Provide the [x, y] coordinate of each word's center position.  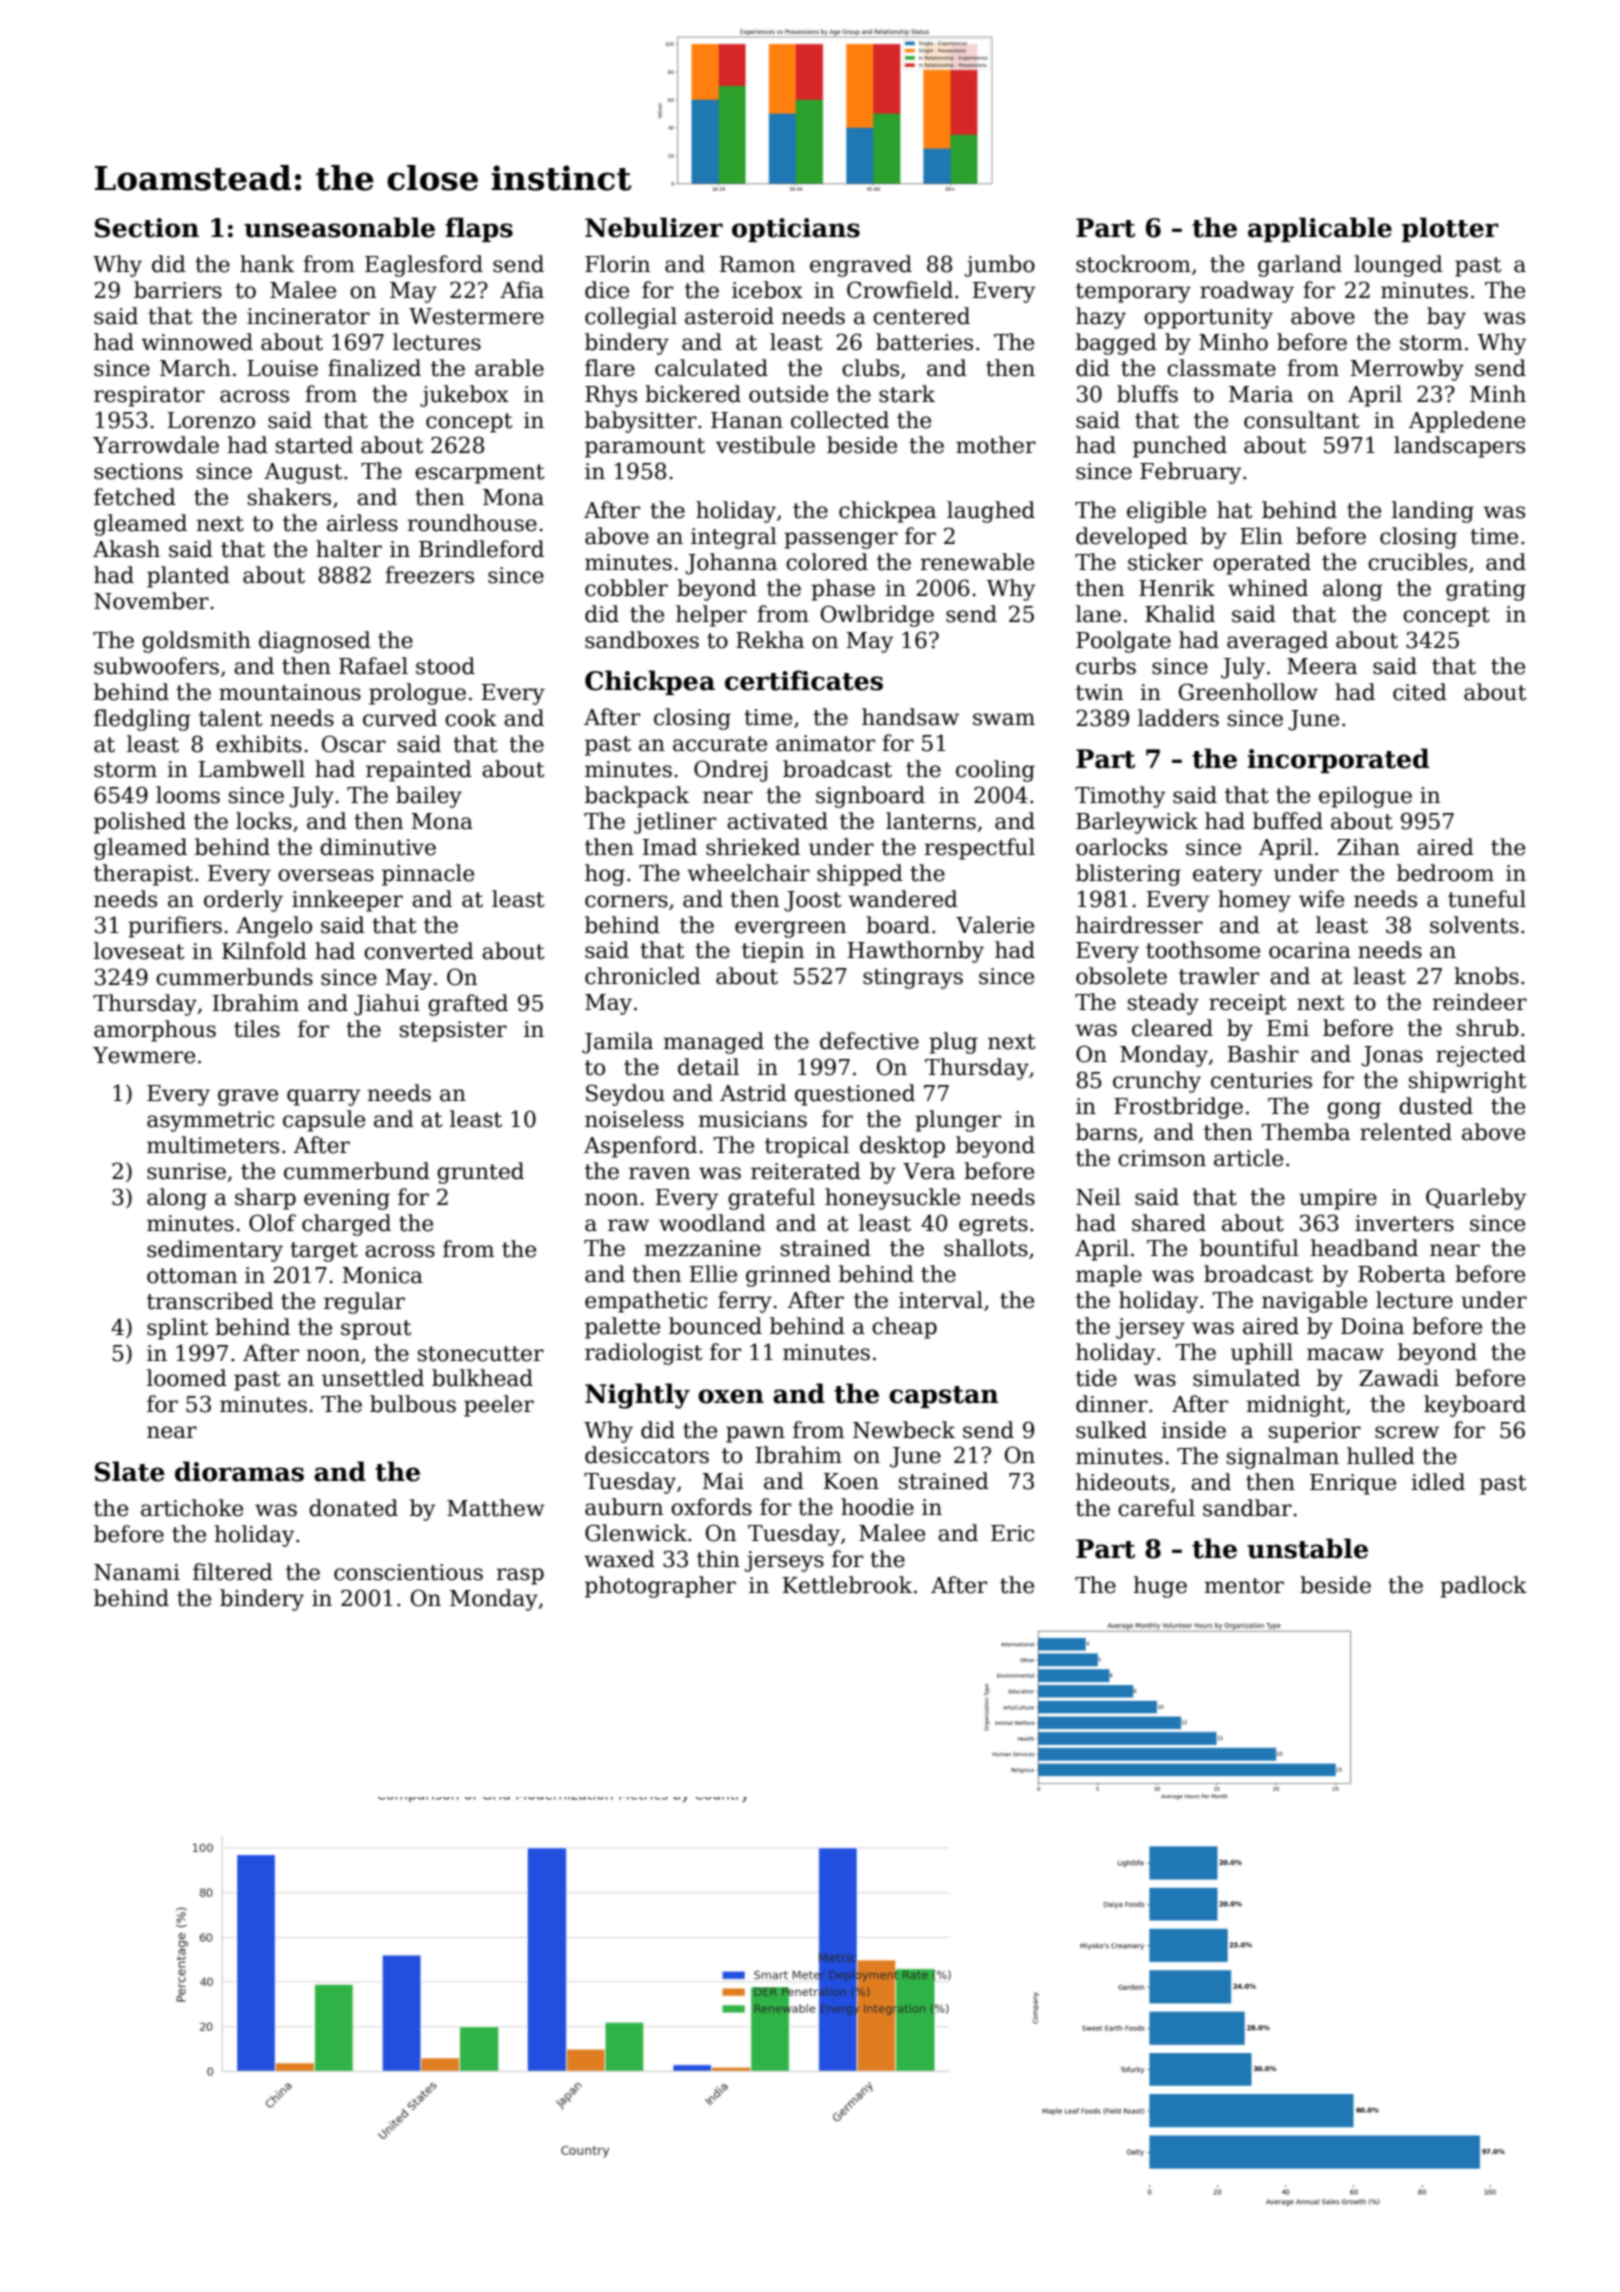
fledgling [142, 720]
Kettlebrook [847, 1585]
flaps [479, 229]
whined [1268, 588]
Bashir [1263, 1054]
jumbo [1000, 266]
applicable [1320, 229]
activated [777, 821]
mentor [1244, 1586]
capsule [324, 1121]
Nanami [137, 1572]
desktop [902, 1147]
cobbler [626, 588]
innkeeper [347, 901]
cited [1420, 692]
